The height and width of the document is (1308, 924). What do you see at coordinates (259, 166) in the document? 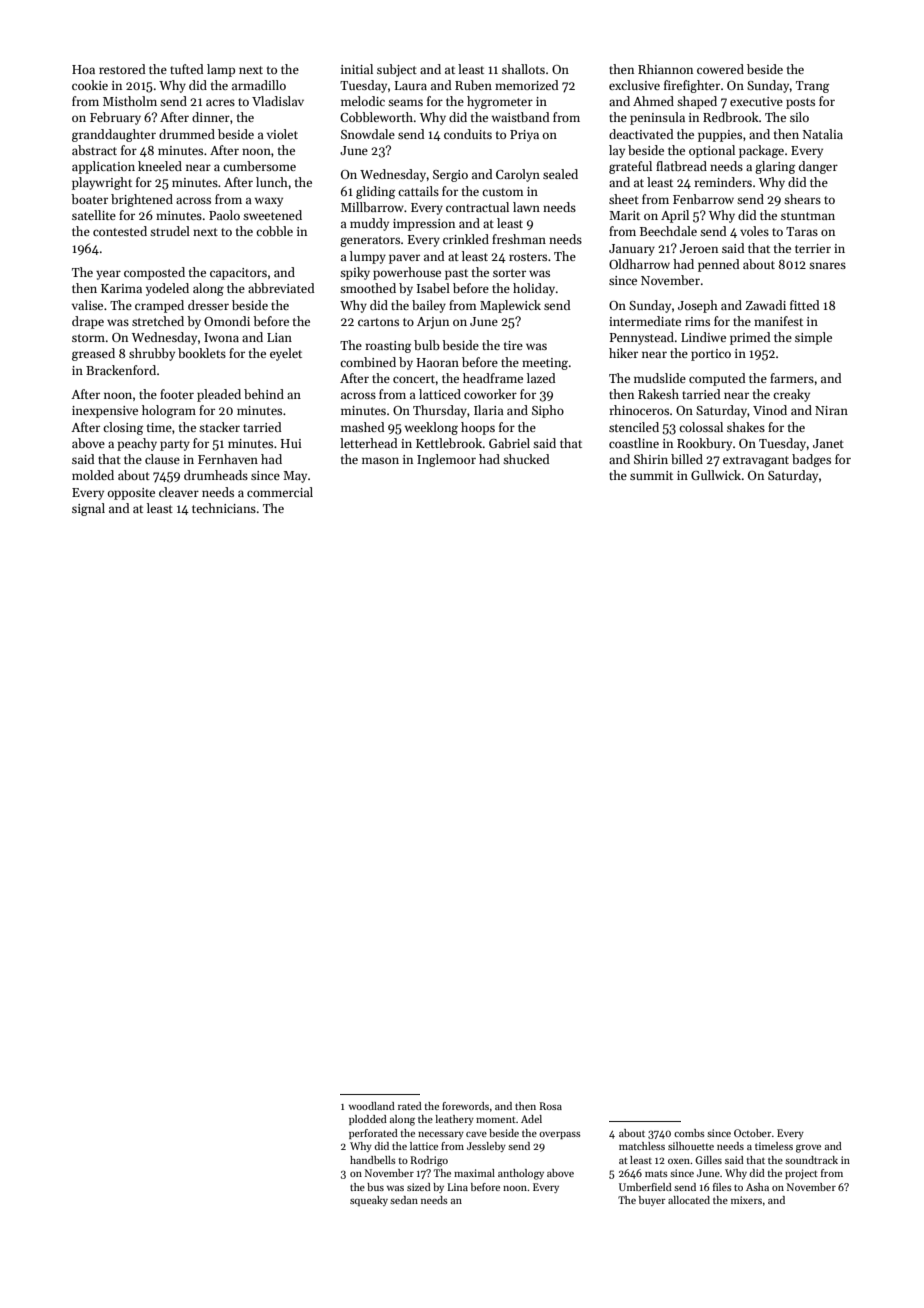
I see `cumbersome` at bounding box center [259, 166].
